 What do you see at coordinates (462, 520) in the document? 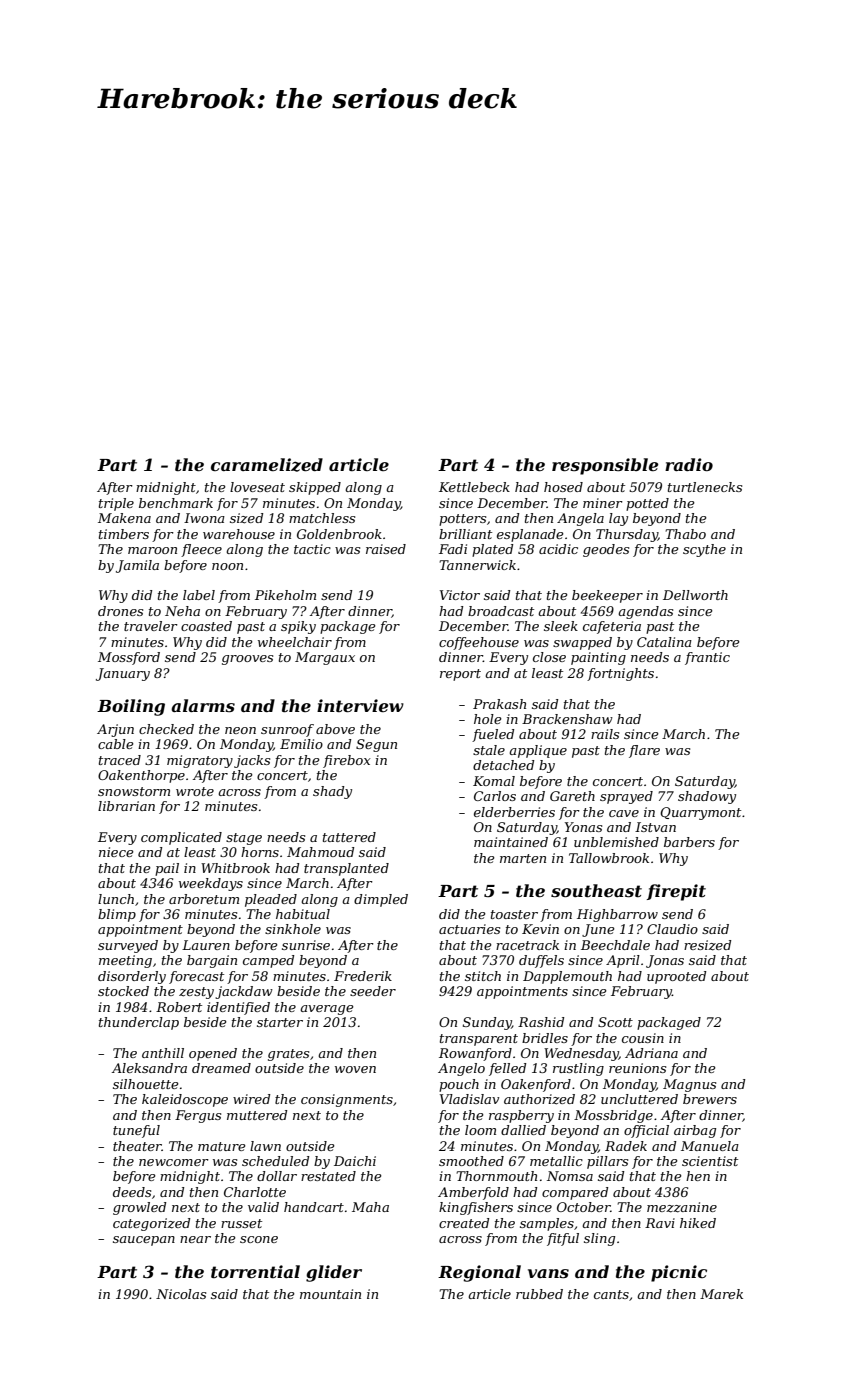
I see `potters` at bounding box center [462, 520].
